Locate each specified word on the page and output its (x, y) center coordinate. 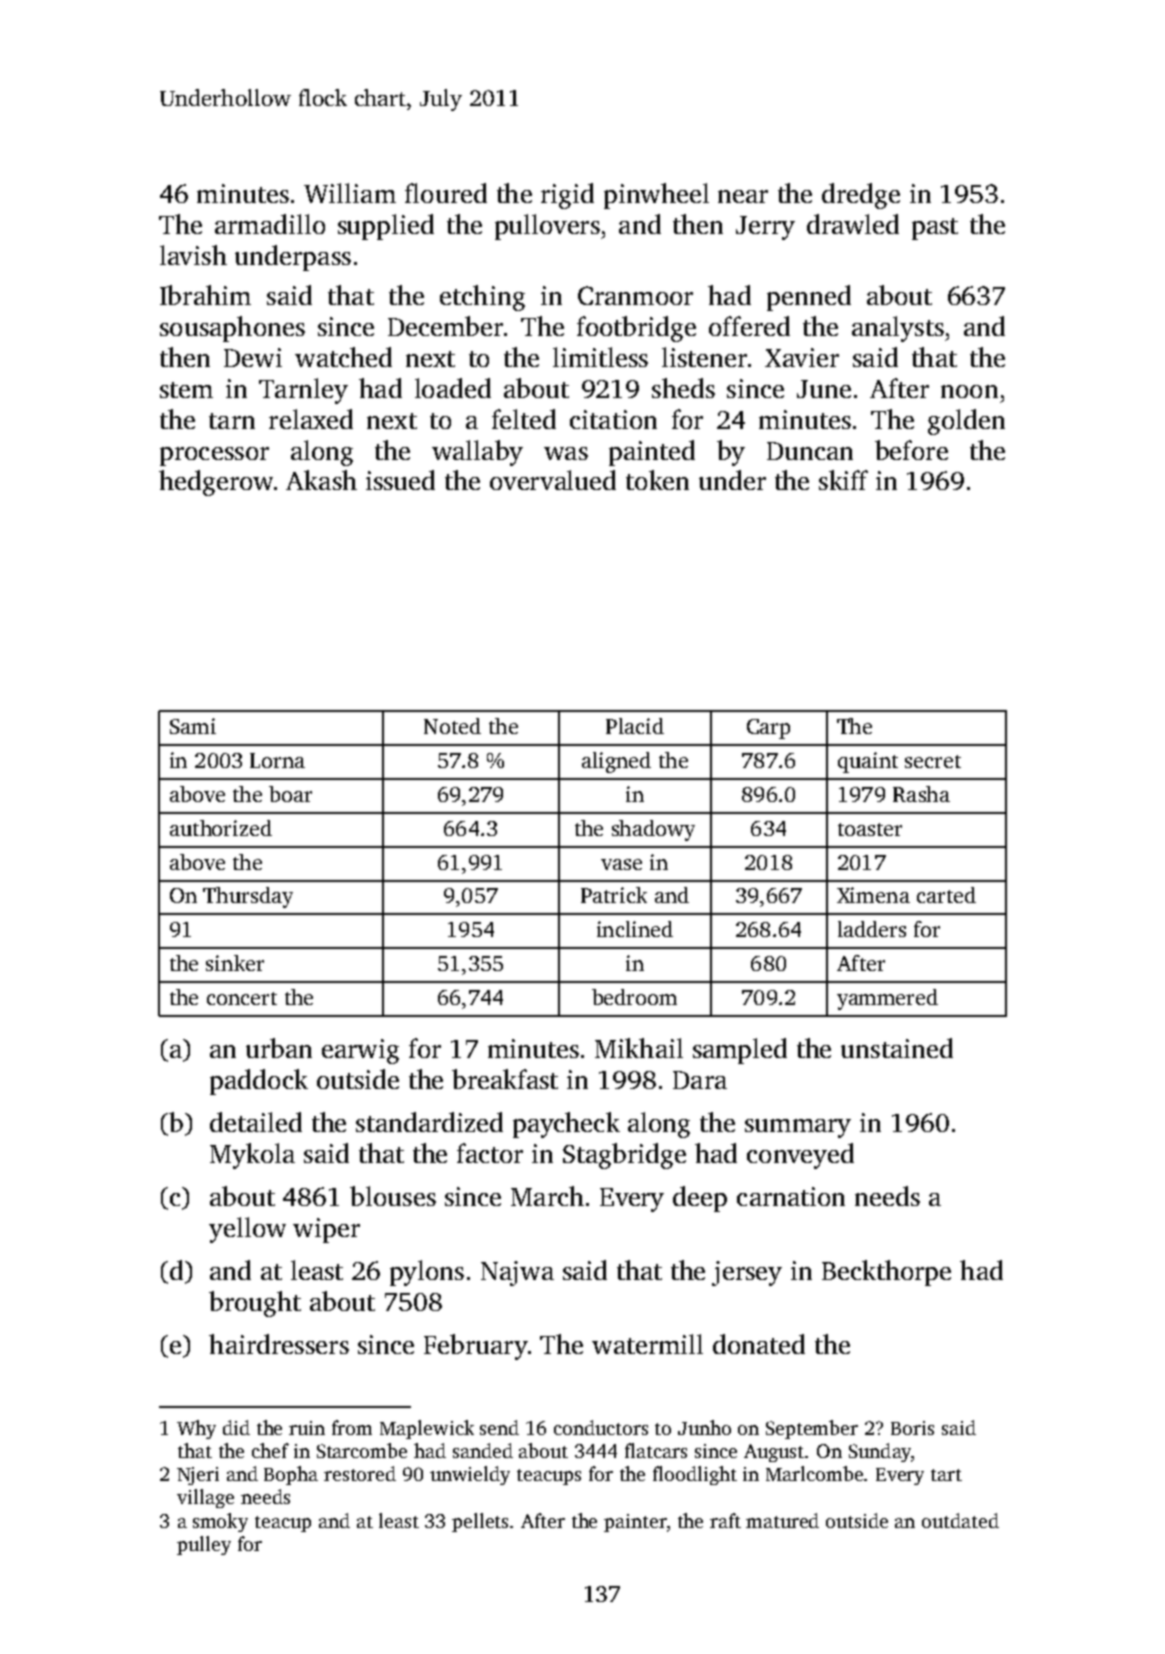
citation (613, 419)
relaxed (311, 419)
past (935, 229)
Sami (193, 726)
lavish (193, 255)
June (824, 389)
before (911, 450)
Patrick (614, 895)
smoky (220, 1522)
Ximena (873, 895)
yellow (247, 1230)
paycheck (566, 1125)
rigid (567, 196)
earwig (360, 1051)
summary (798, 1128)
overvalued (553, 480)
